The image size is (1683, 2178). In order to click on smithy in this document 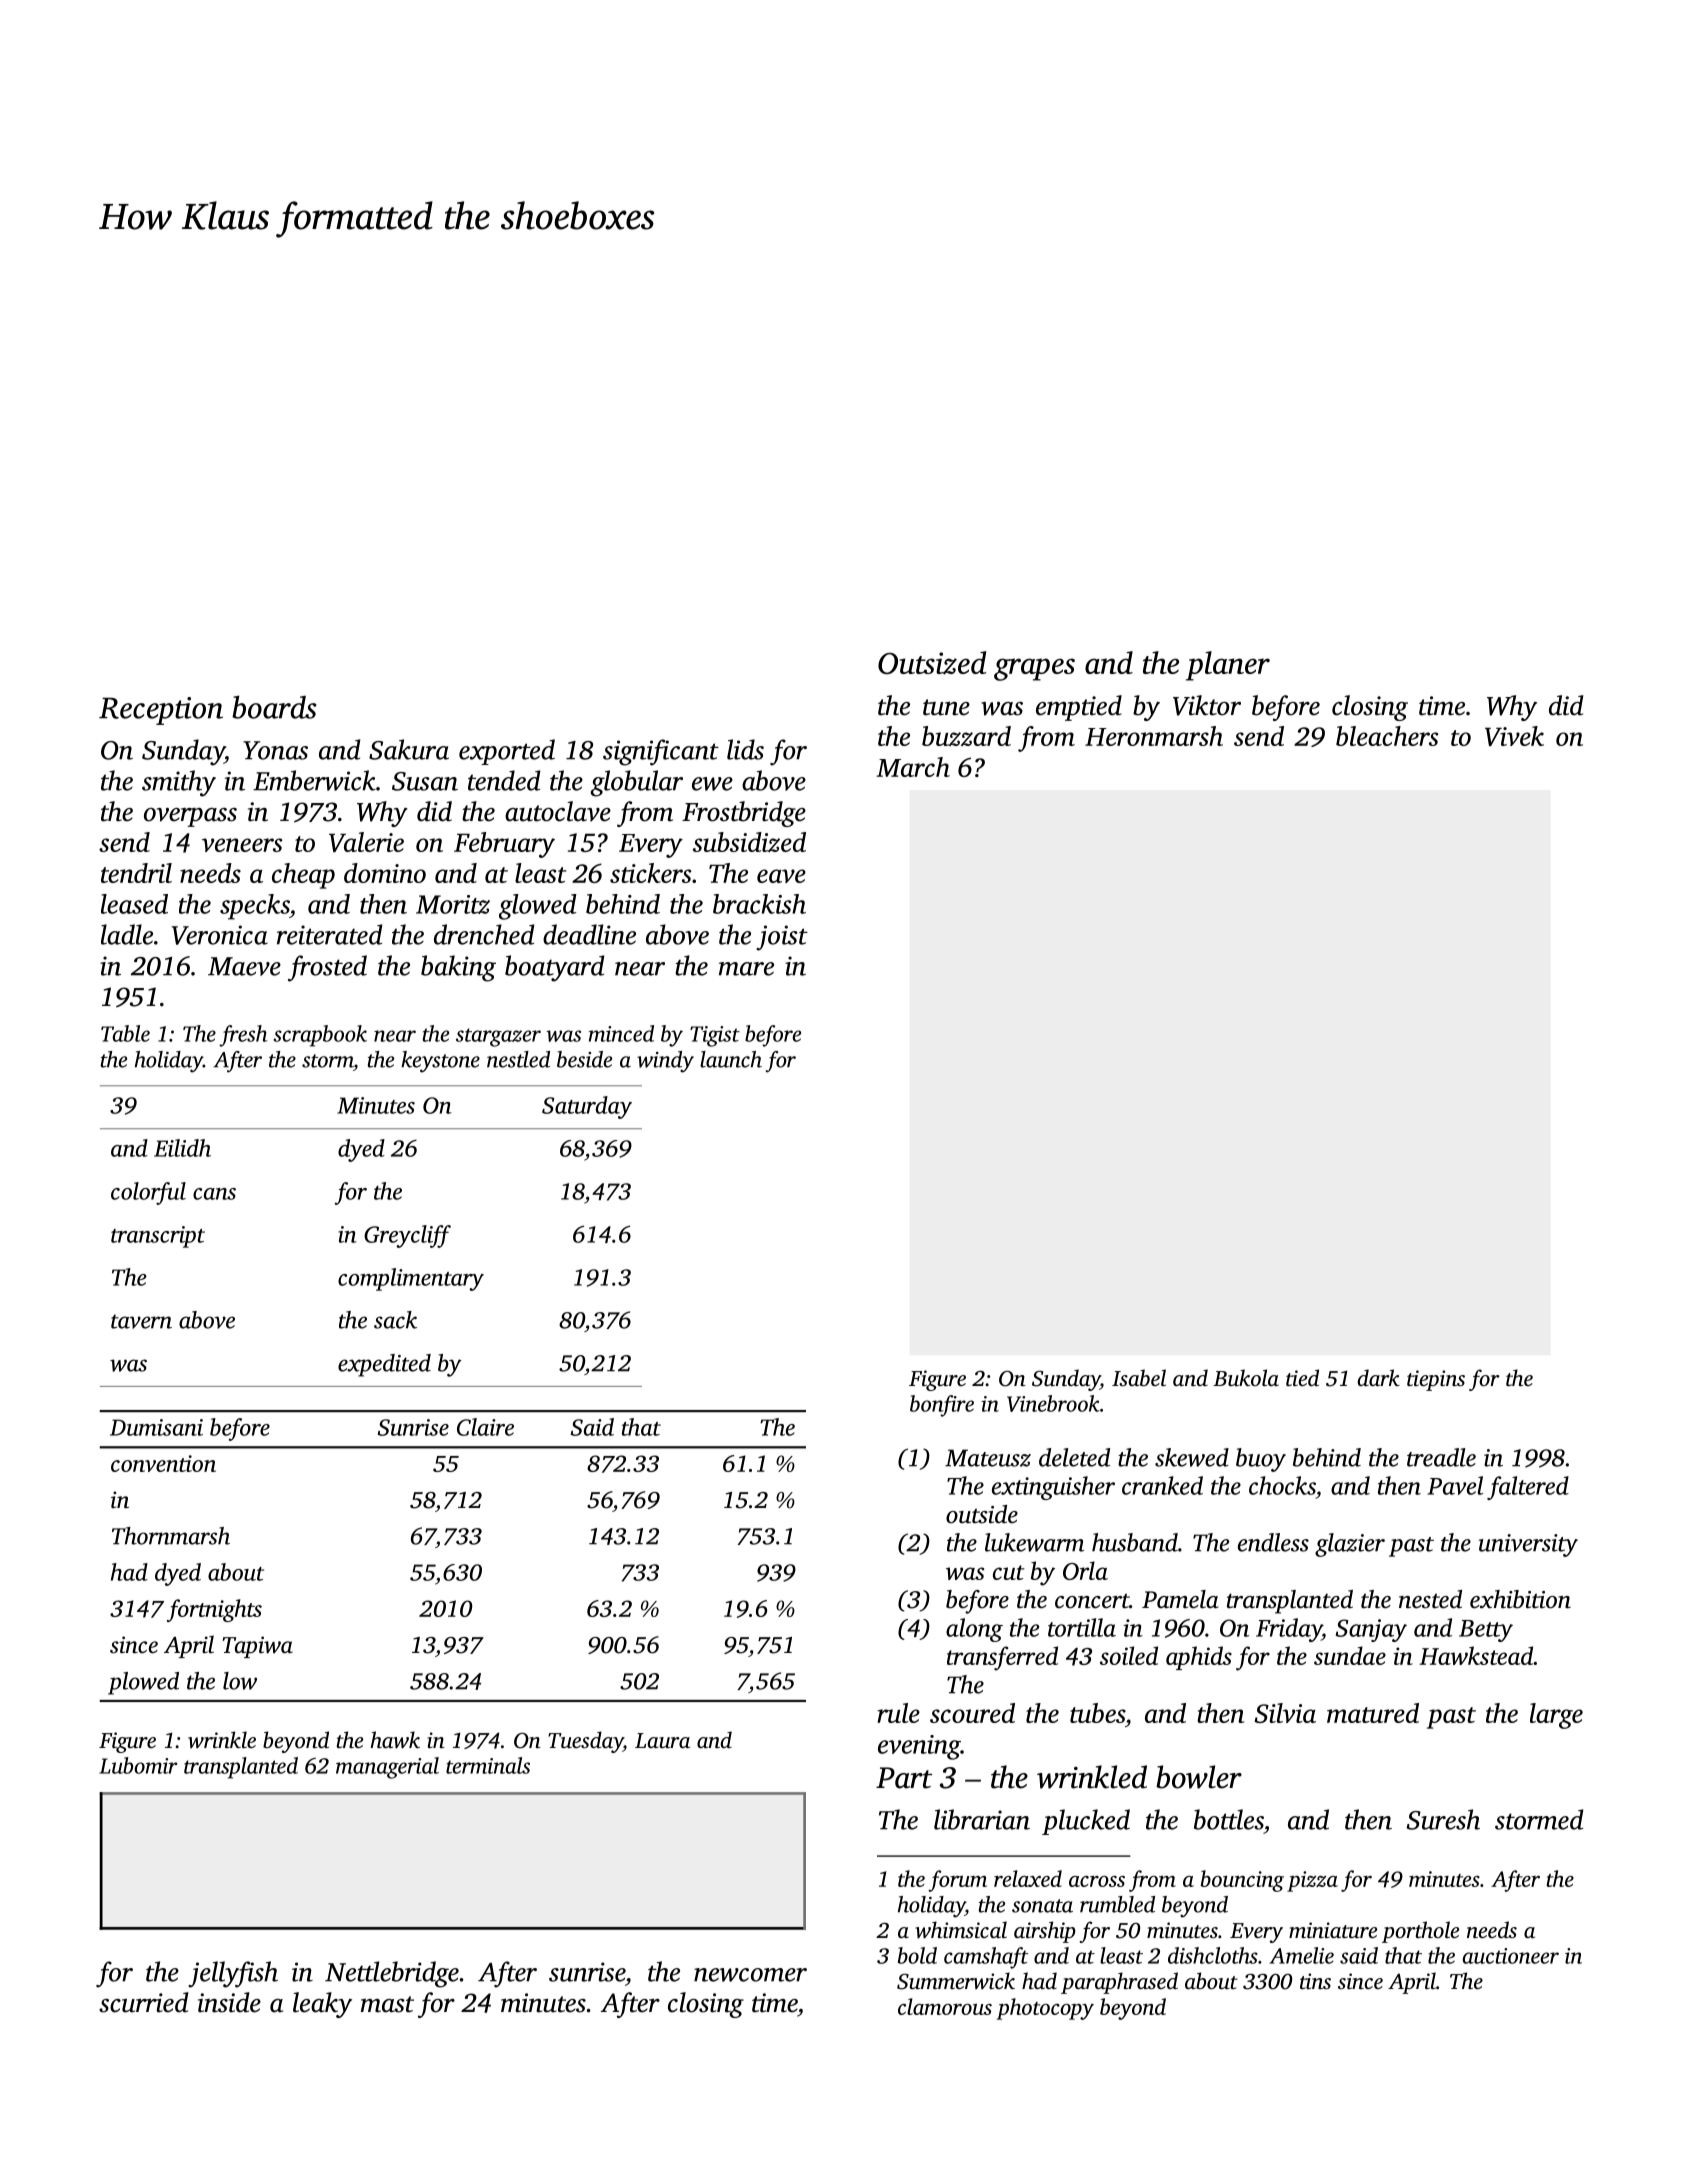, I will do `click(179, 783)`.
